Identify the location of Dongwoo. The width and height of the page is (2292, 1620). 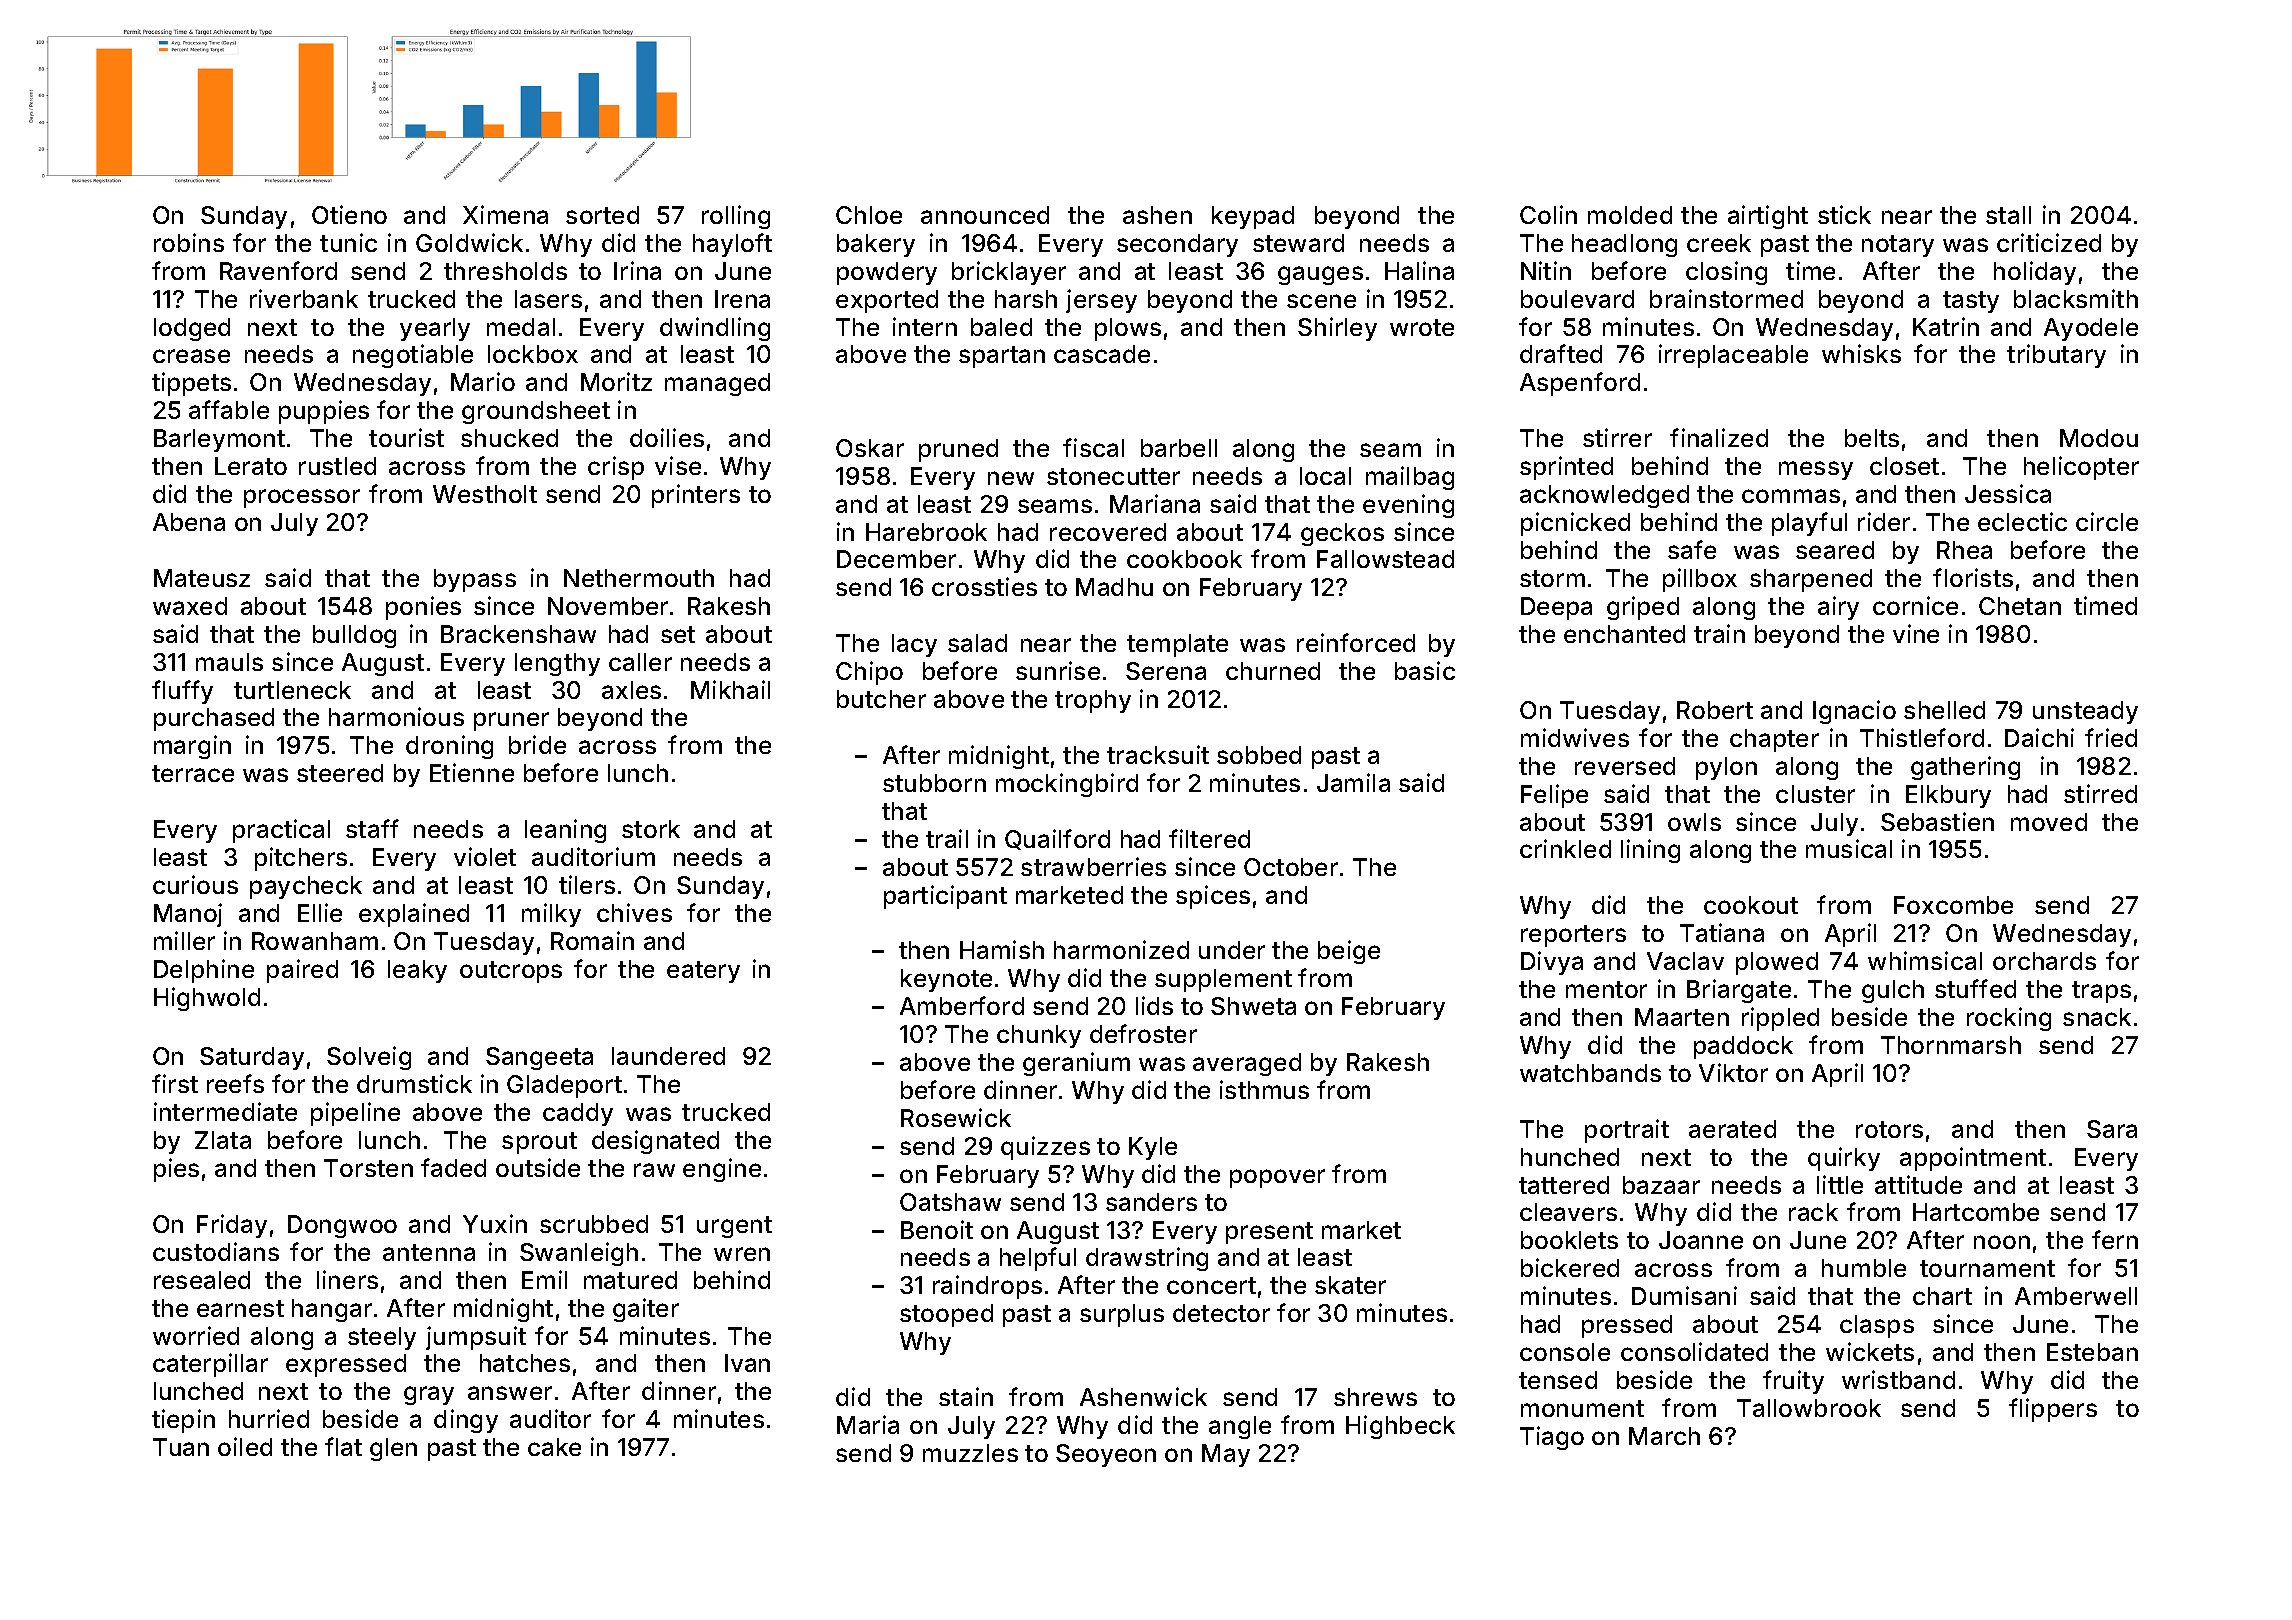
(342, 1226).
